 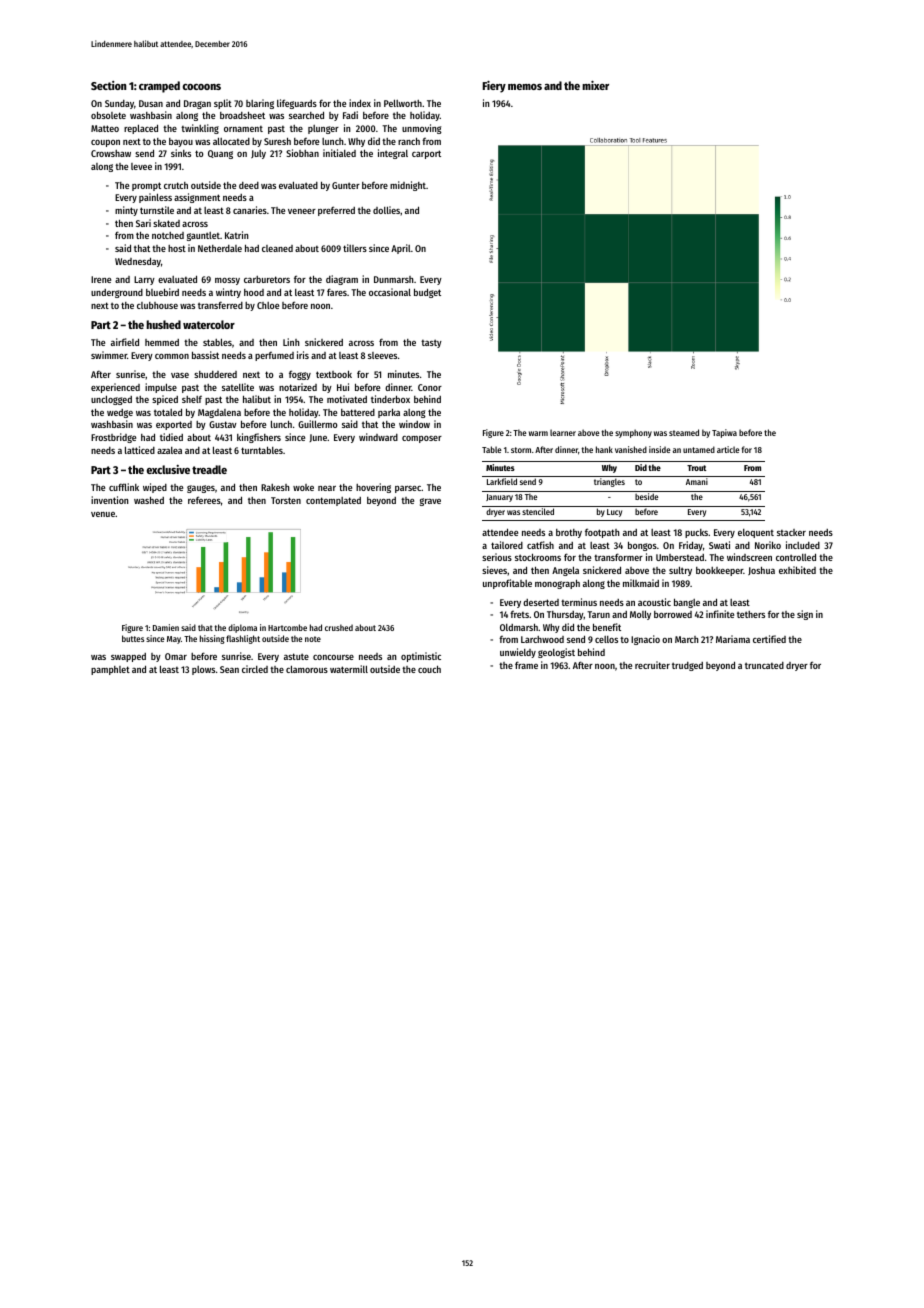 I want to click on watermill, so click(x=349, y=669).
